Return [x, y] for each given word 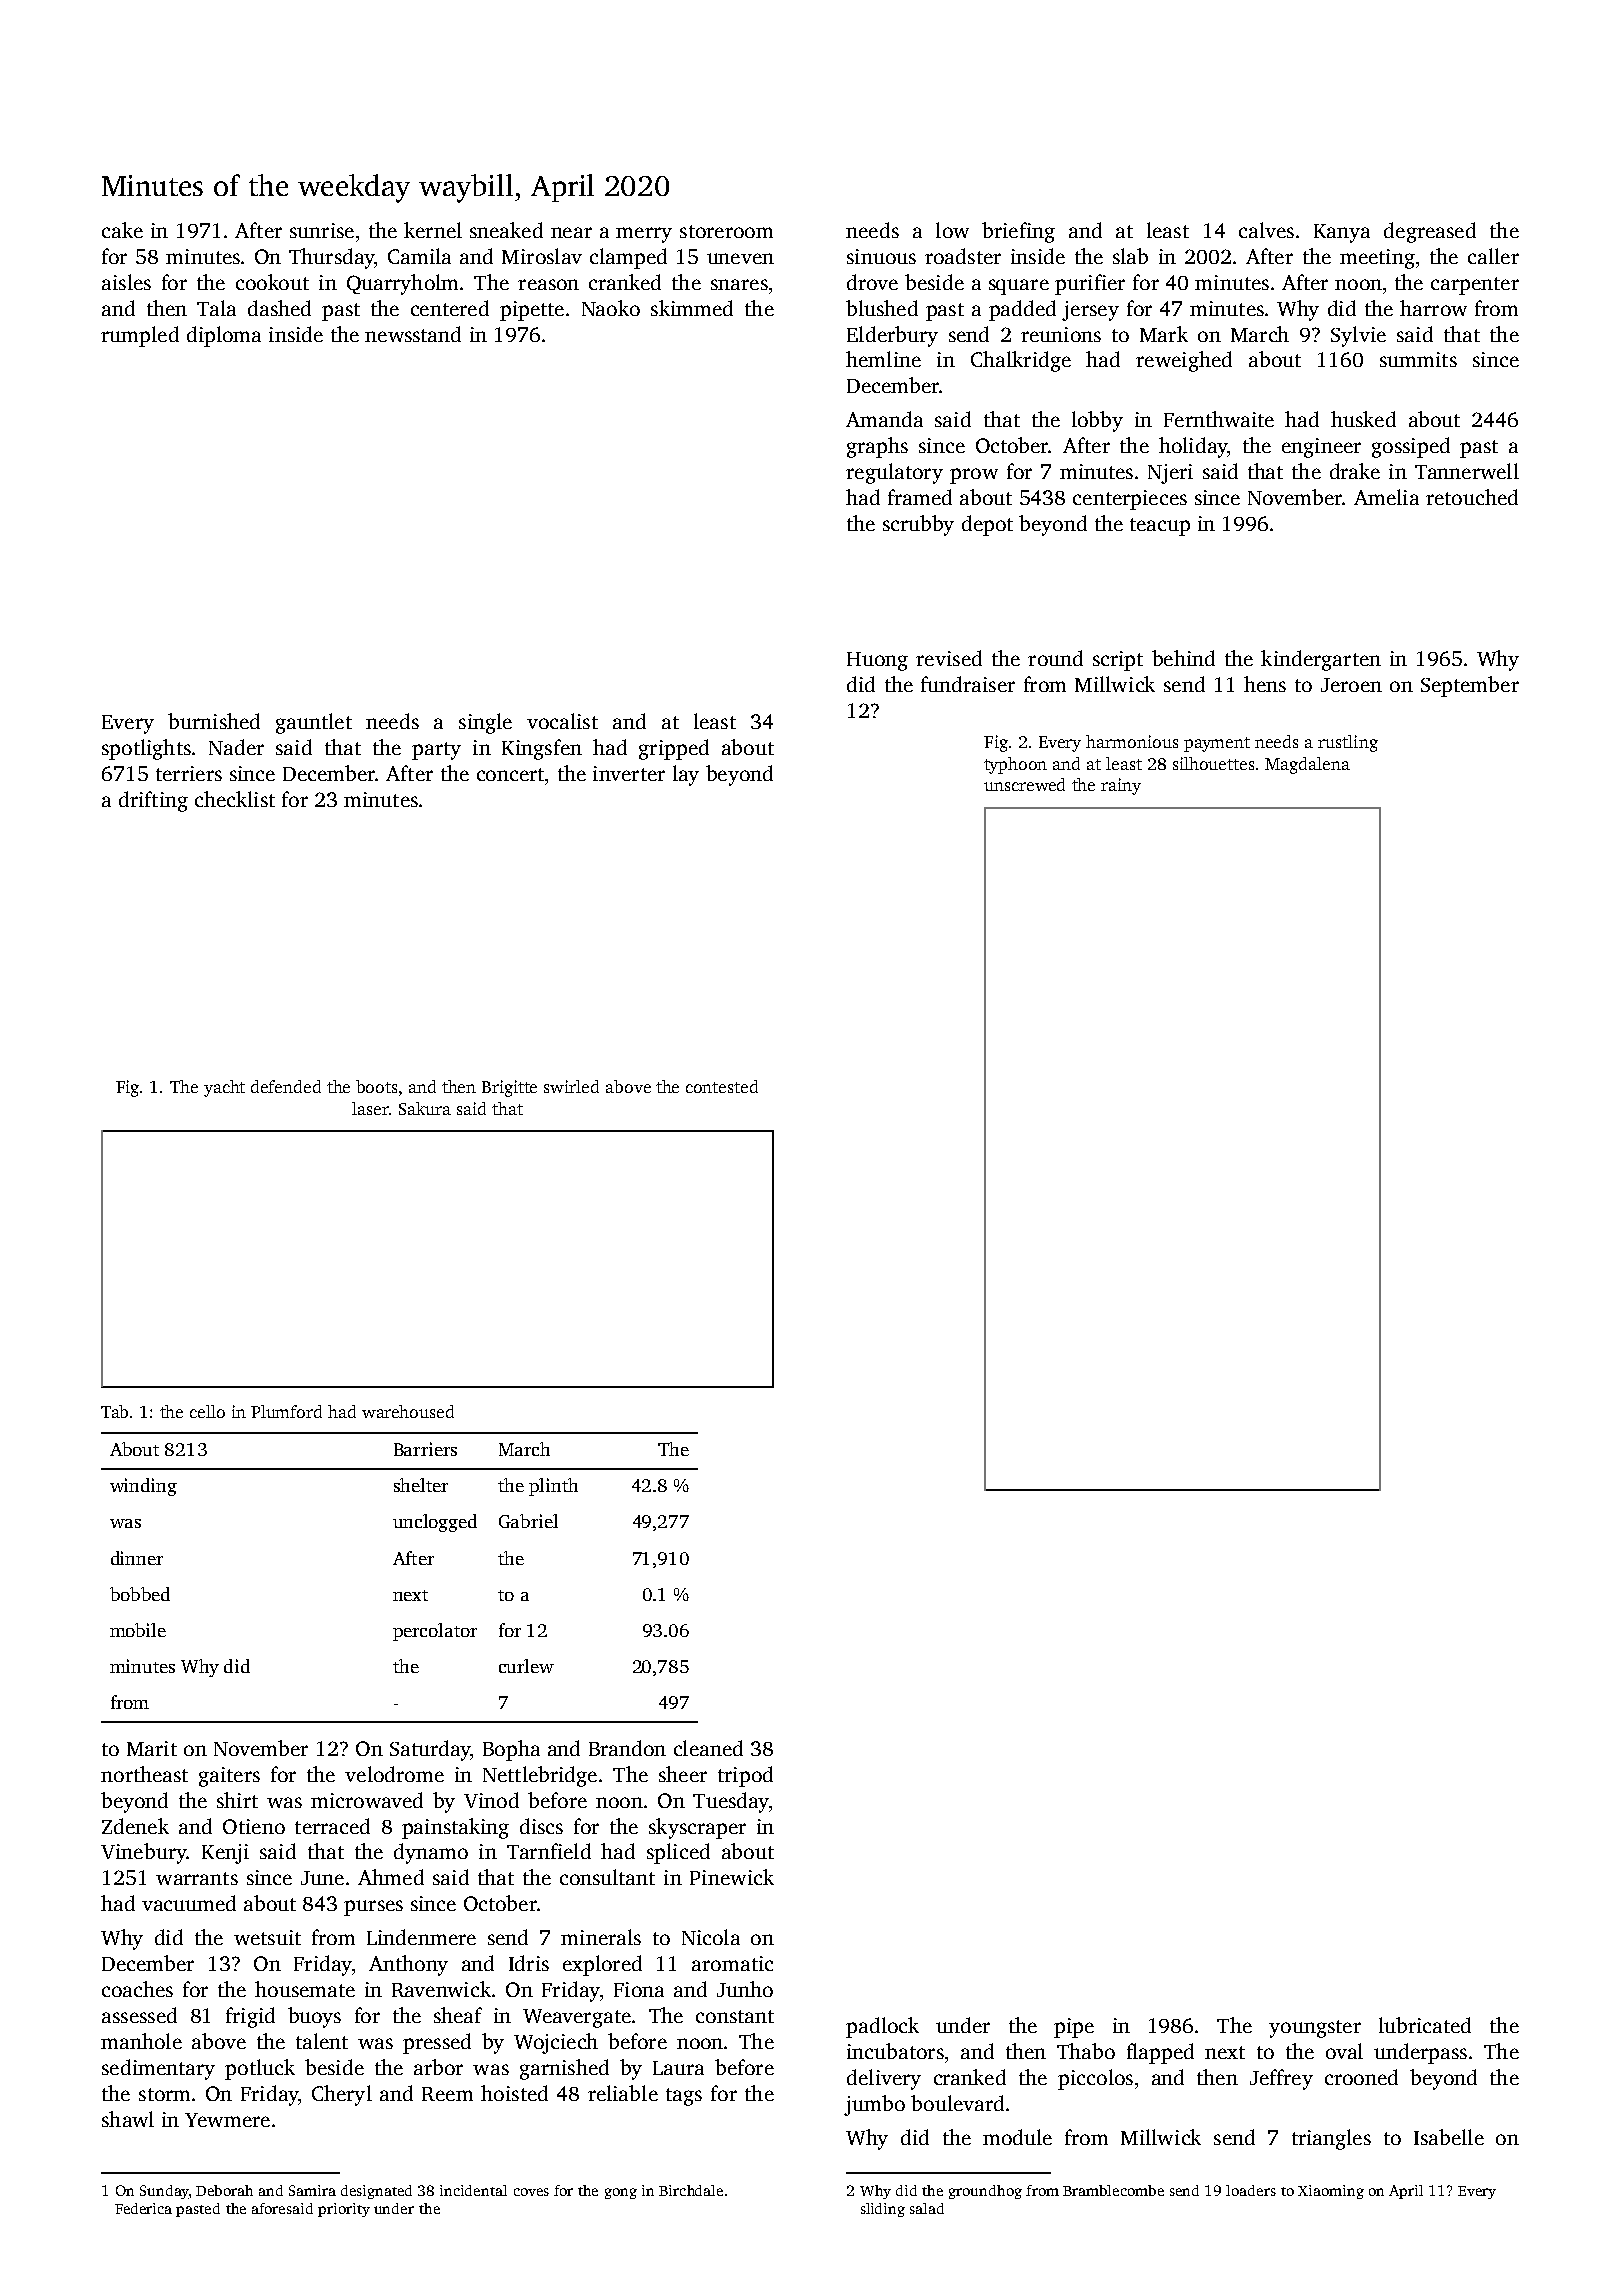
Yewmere [227, 2120]
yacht [224, 1088]
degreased [1430, 232]
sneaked [506, 230]
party [436, 751]
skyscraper [697, 1828]
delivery [884, 2079]
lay [686, 775]
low [952, 230]
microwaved [367, 1800]
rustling [1348, 743]
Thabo [1086, 2051]
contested [722, 1086]
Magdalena [1307, 765]
